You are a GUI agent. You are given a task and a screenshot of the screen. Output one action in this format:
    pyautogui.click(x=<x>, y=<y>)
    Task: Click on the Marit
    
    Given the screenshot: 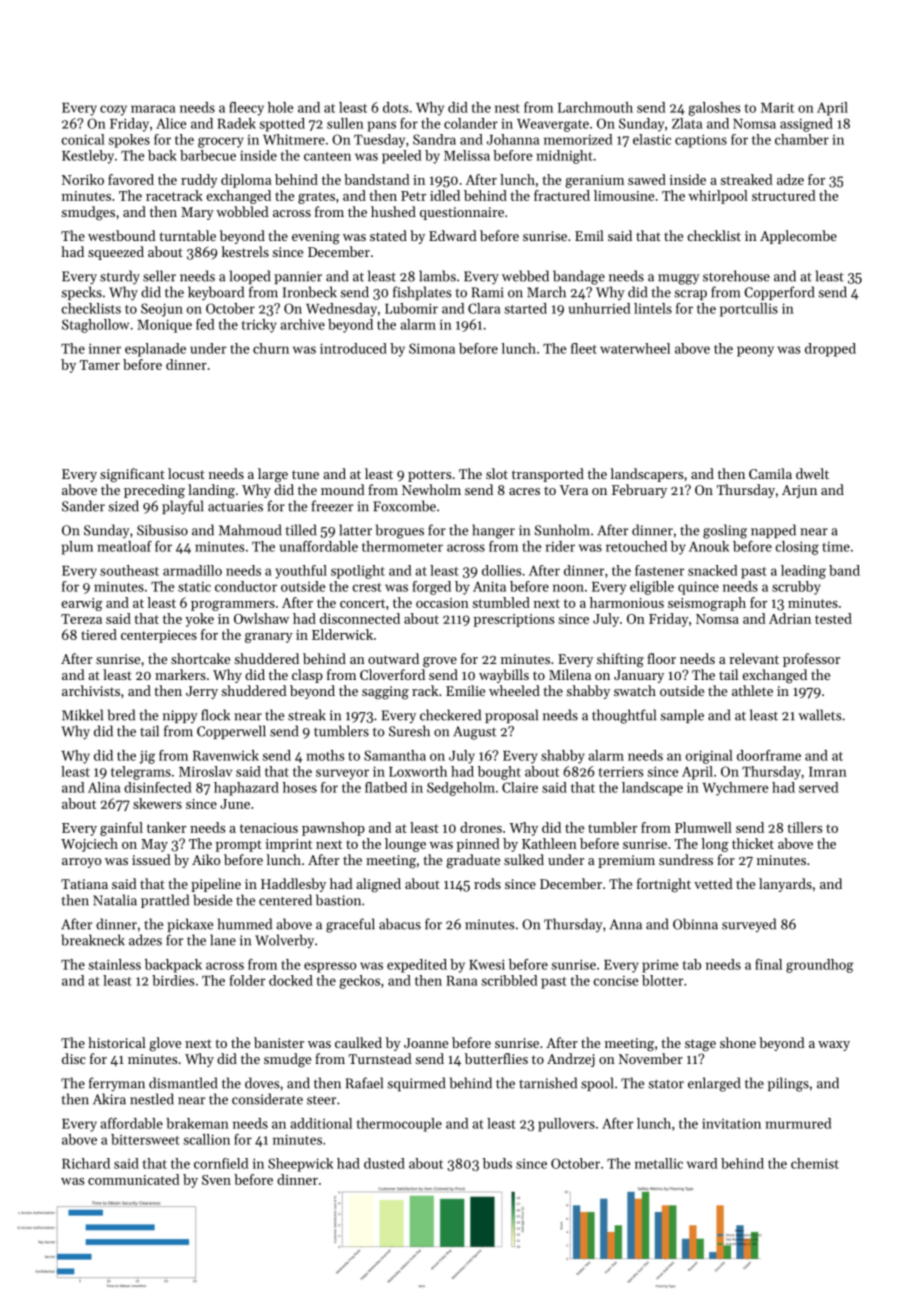 What is the action you would take?
    pyautogui.click(x=777, y=108)
